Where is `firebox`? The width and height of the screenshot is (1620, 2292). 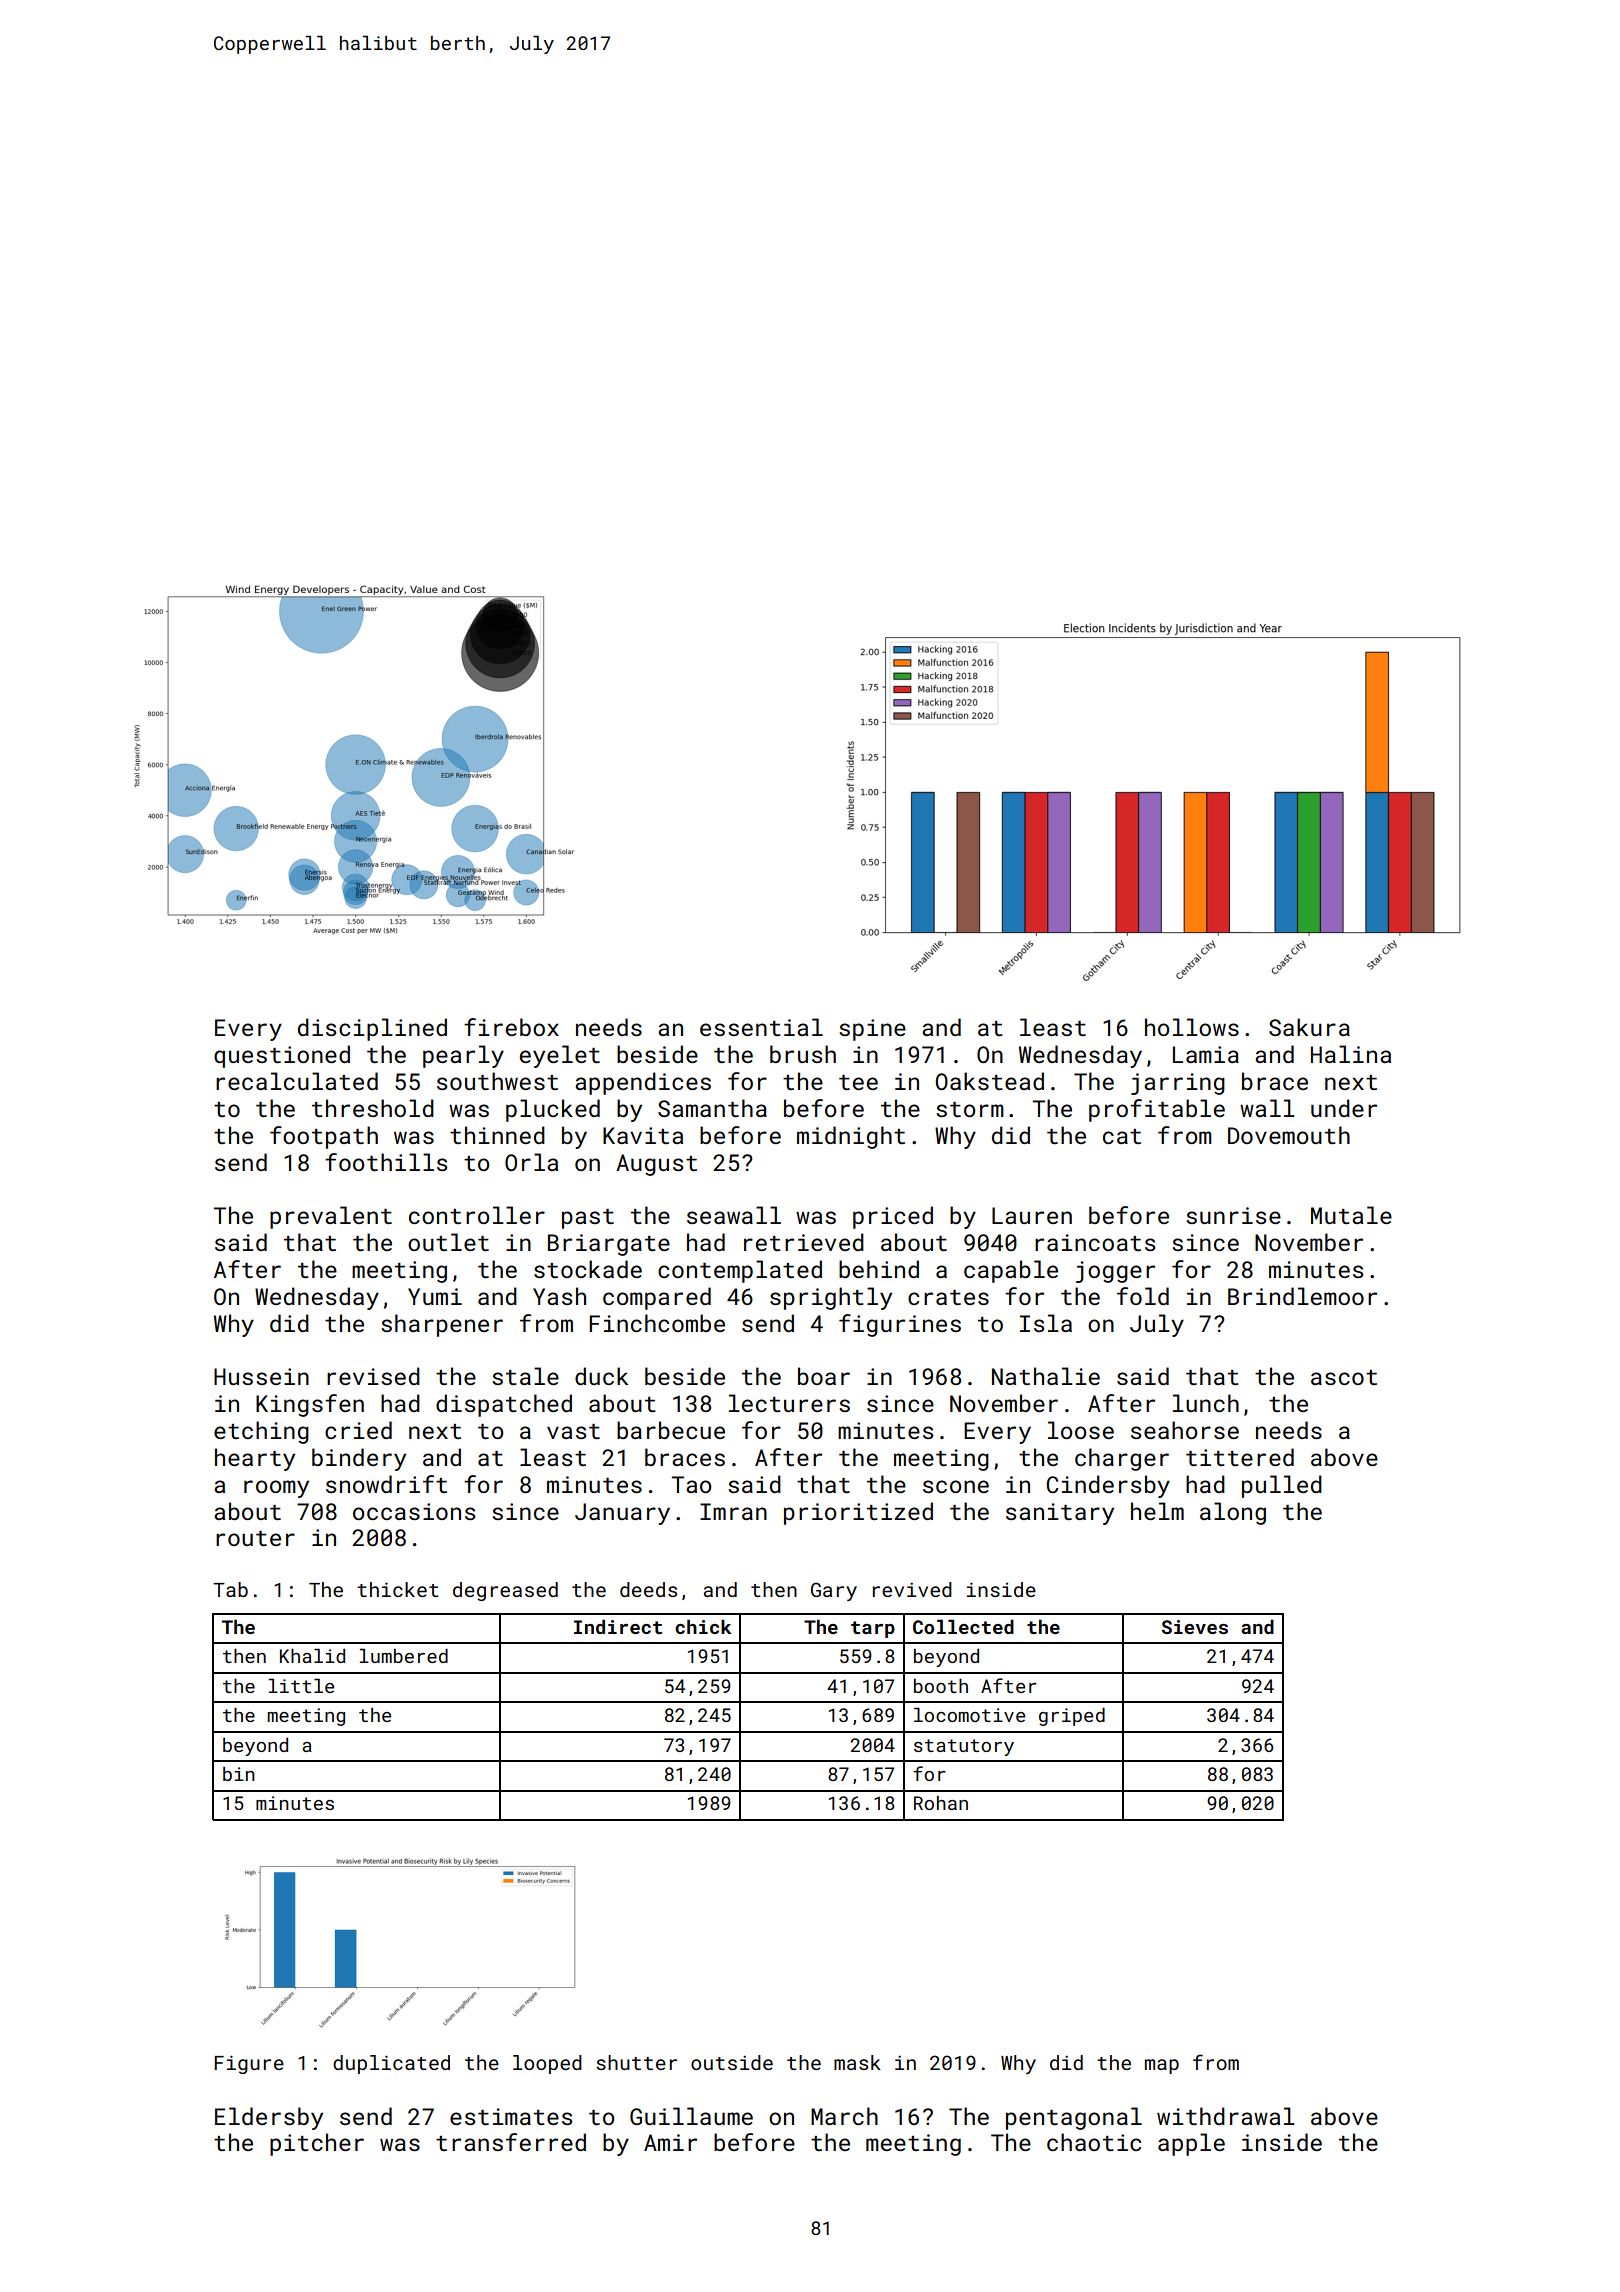 firebox is located at coordinates (511, 1027).
